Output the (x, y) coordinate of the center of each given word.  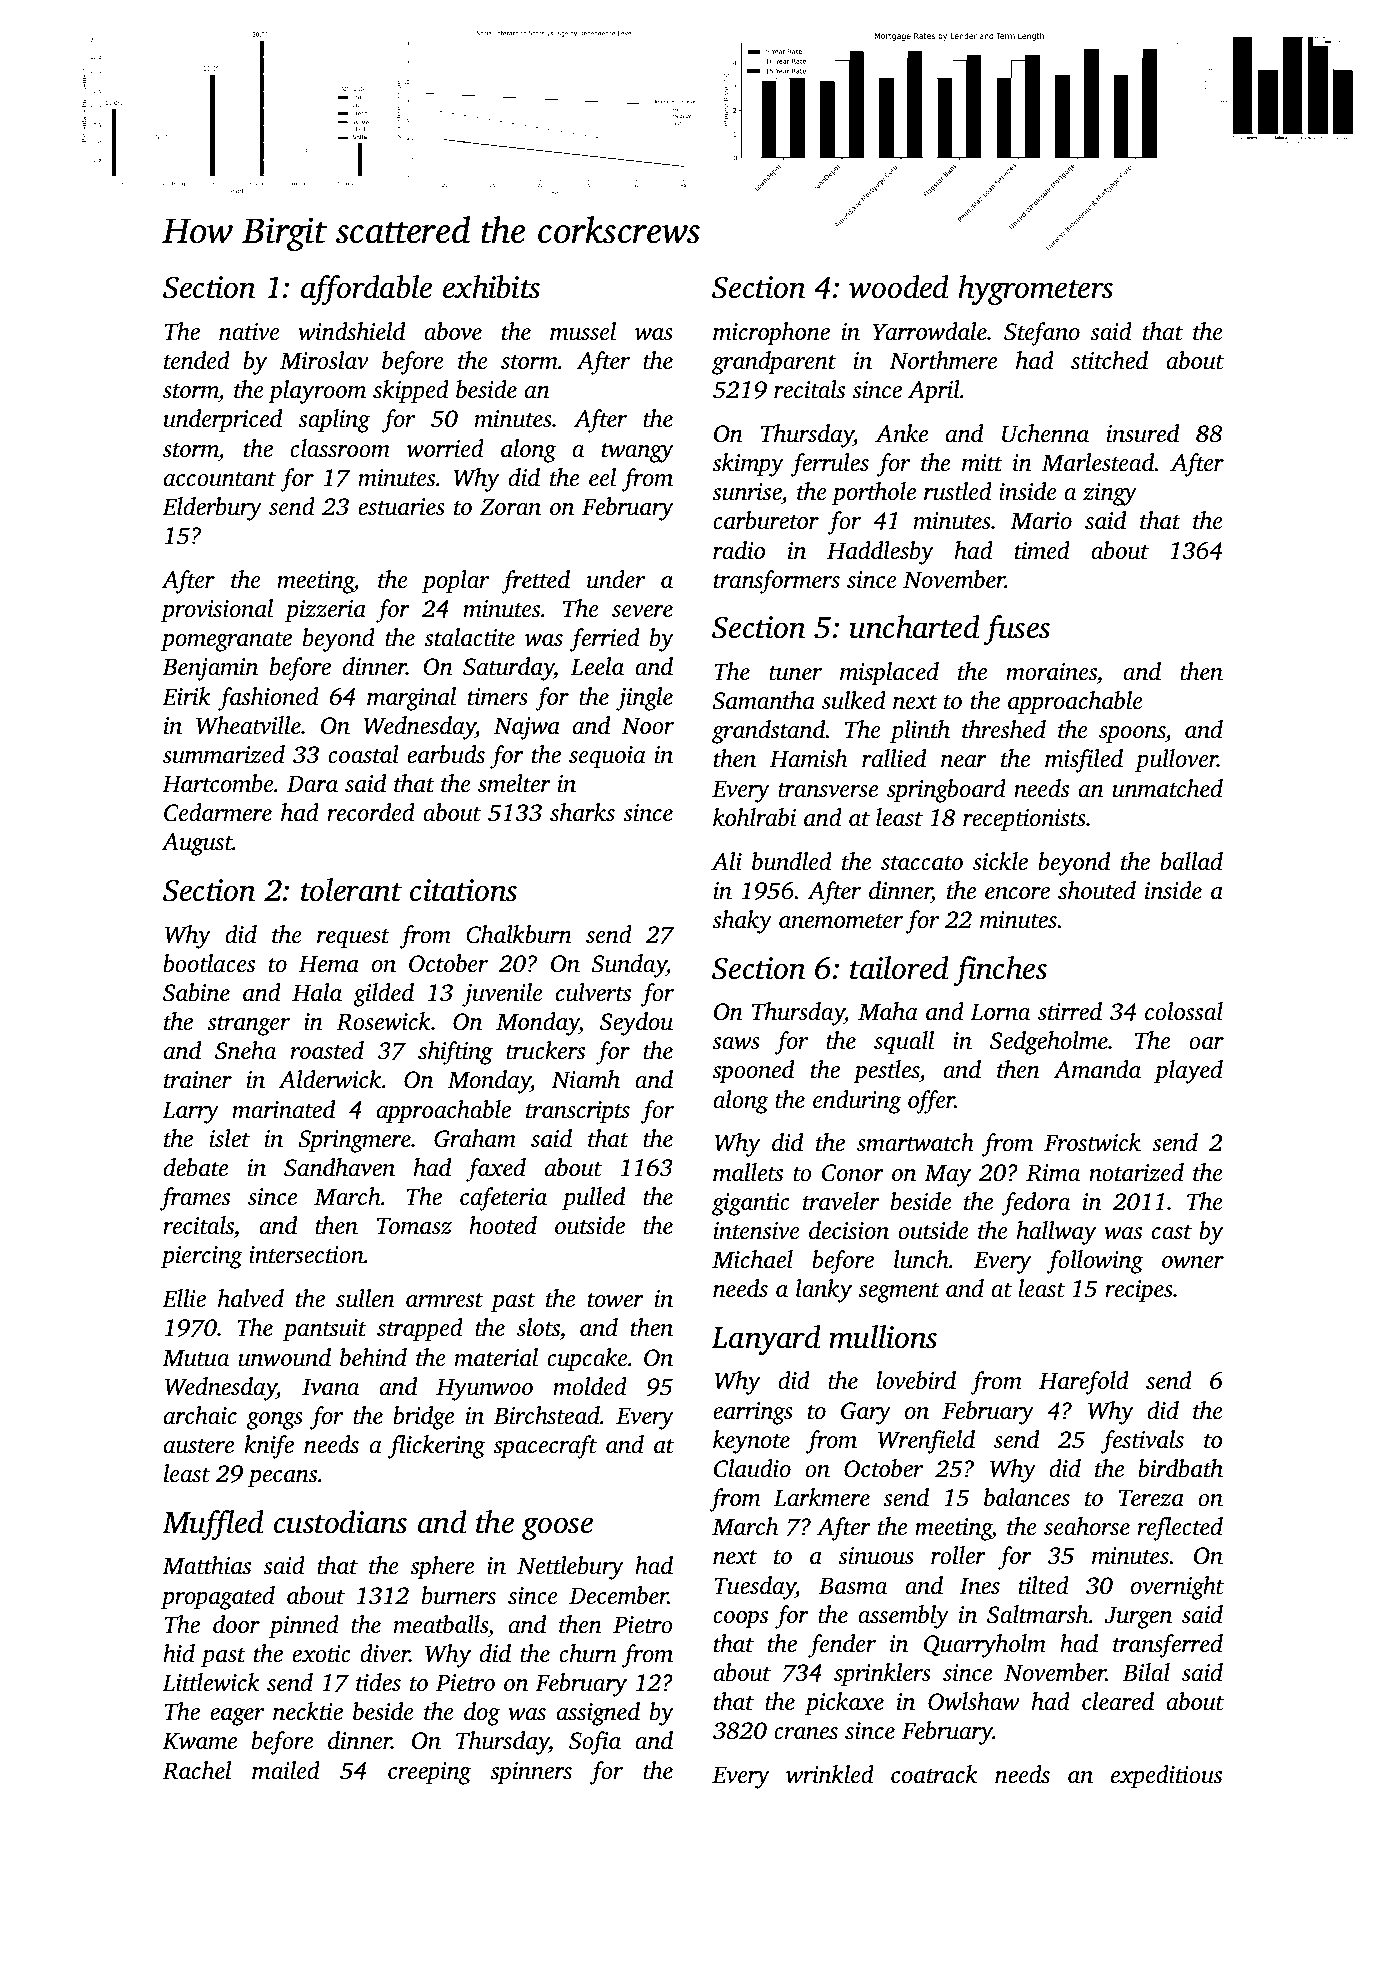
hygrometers (1035, 290)
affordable (366, 290)
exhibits (491, 287)
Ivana (330, 1387)
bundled (792, 861)
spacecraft (545, 1447)
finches (1000, 971)
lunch (921, 1259)
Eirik (186, 696)
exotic (321, 1654)
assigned (598, 1714)
